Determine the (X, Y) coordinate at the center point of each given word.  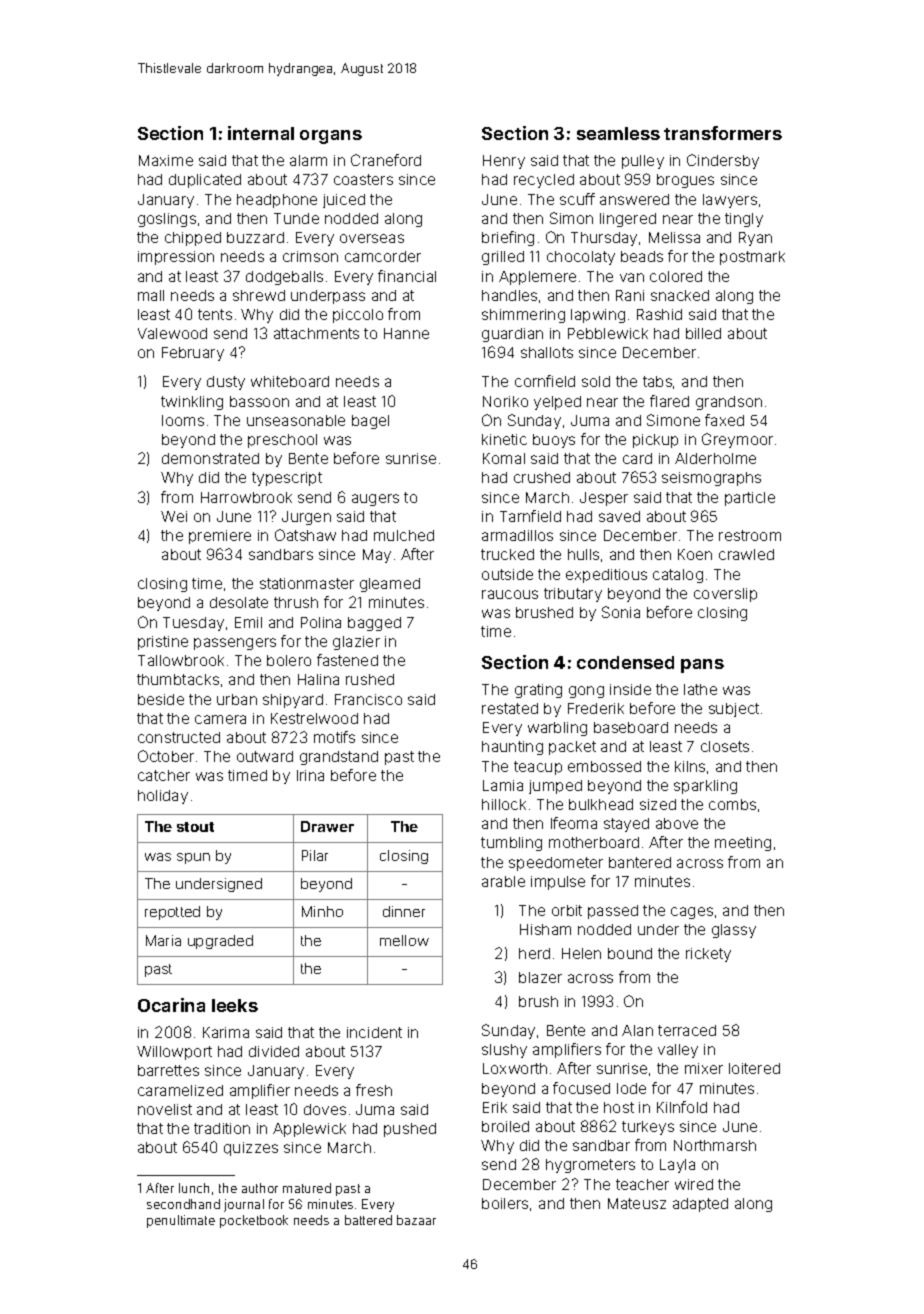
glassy (734, 931)
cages (692, 913)
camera (220, 719)
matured (307, 1188)
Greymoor (737, 440)
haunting (512, 748)
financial (407, 276)
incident (374, 1032)
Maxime (166, 160)
